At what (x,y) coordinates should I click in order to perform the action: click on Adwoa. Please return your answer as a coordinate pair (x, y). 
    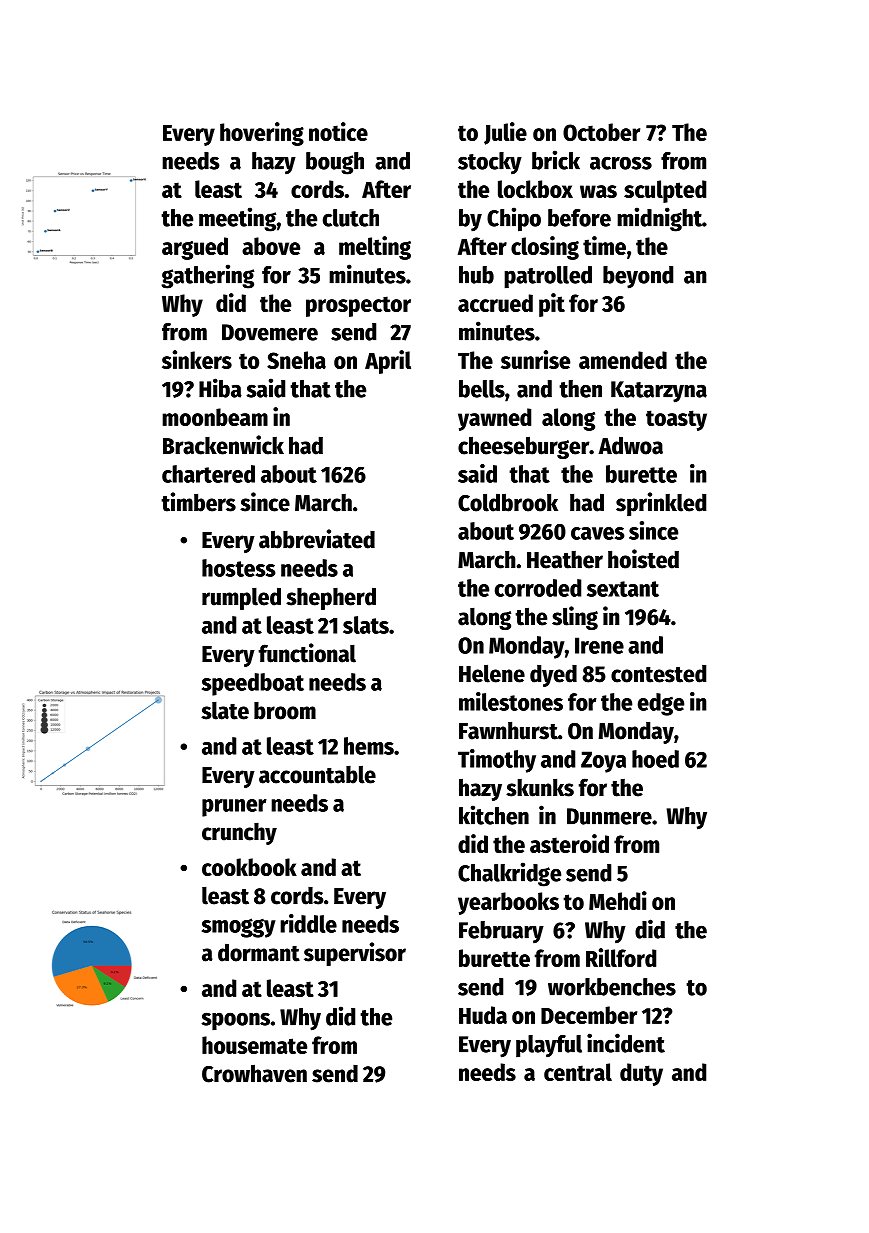
    Looking at the image, I should click on (630, 445).
